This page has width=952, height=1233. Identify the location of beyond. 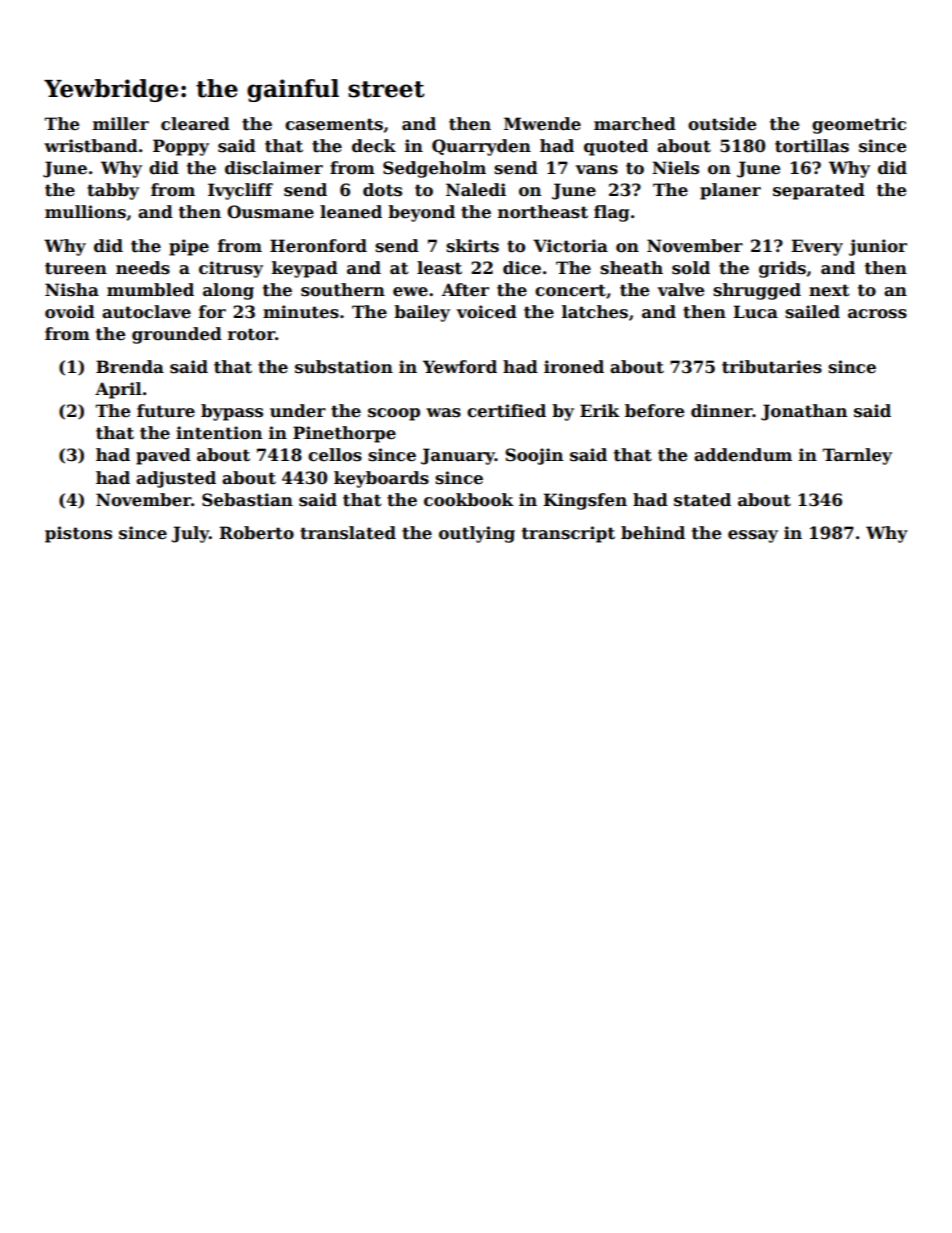
(421, 213).
